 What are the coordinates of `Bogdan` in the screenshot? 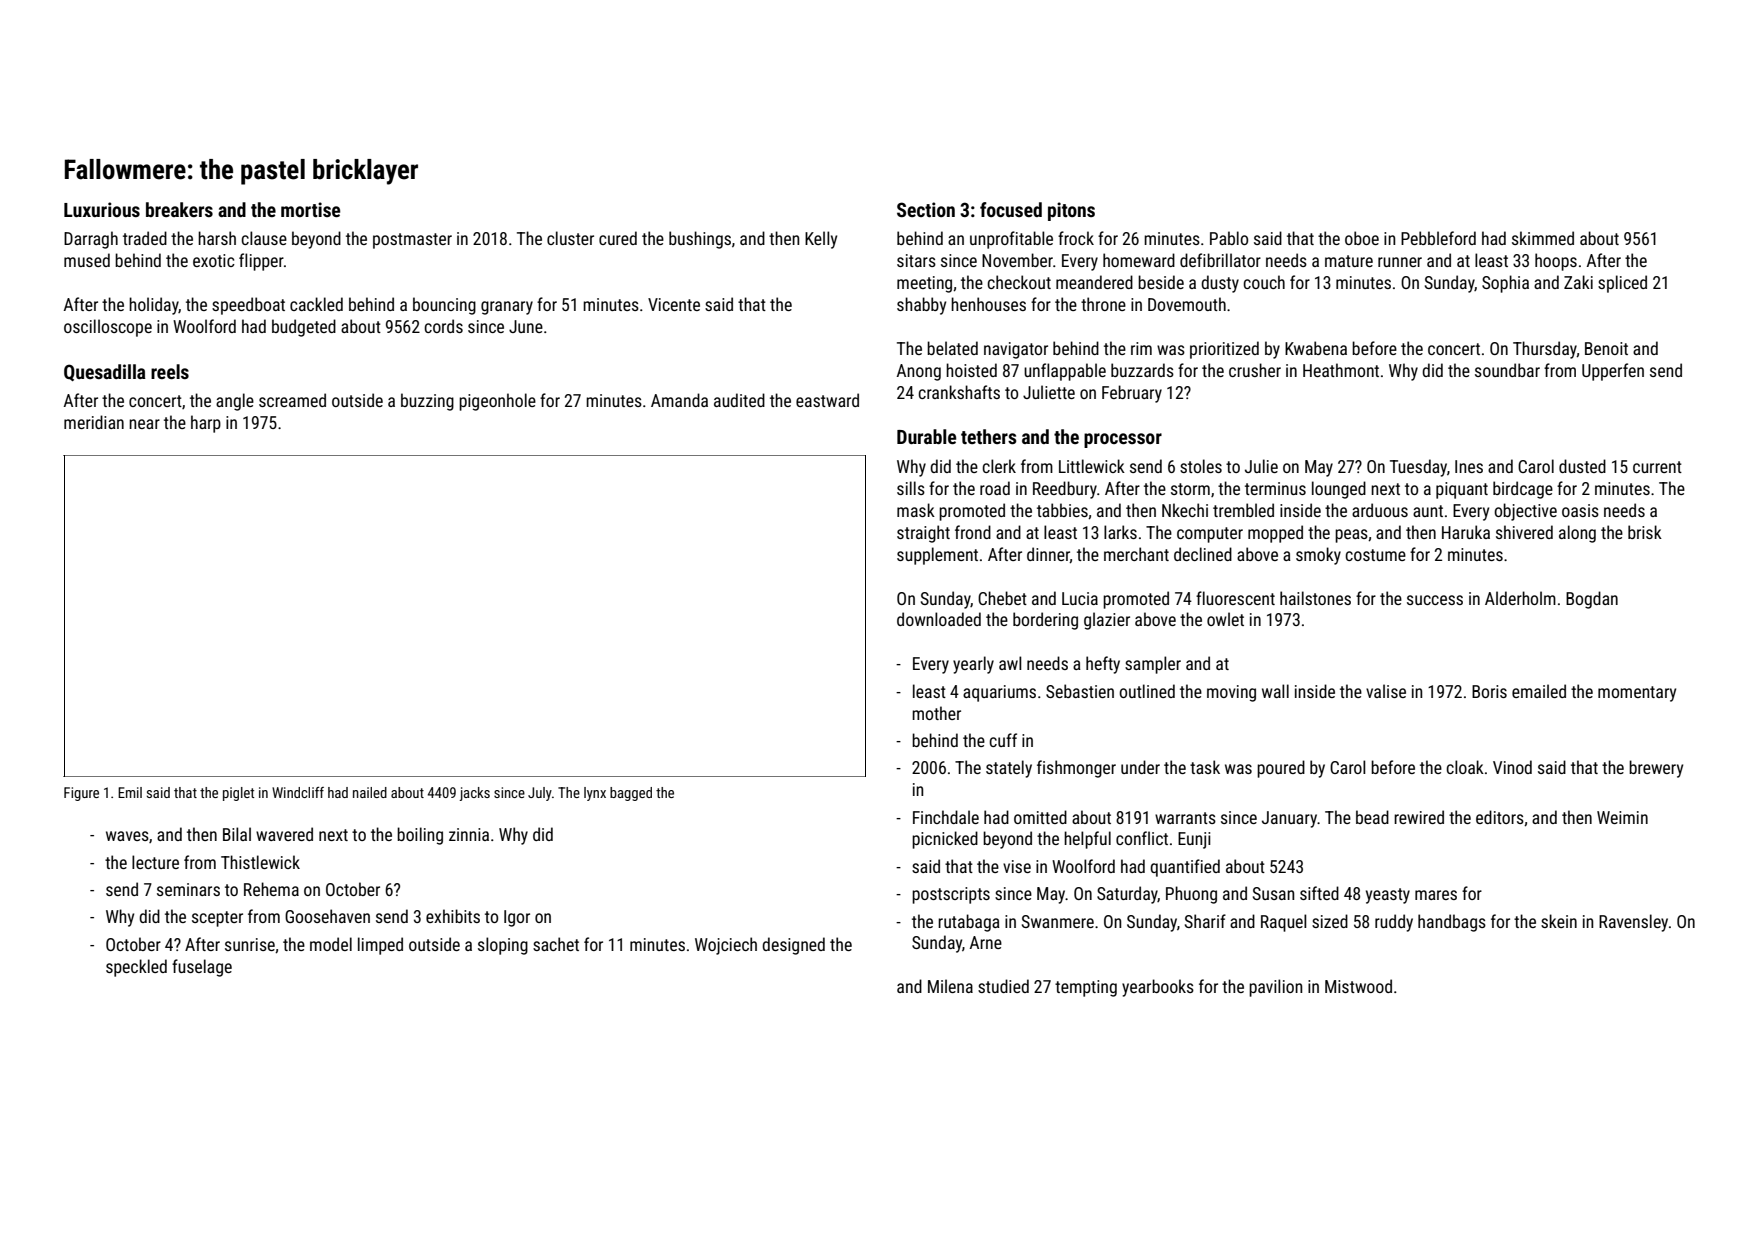 It's located at (1592, 600).
